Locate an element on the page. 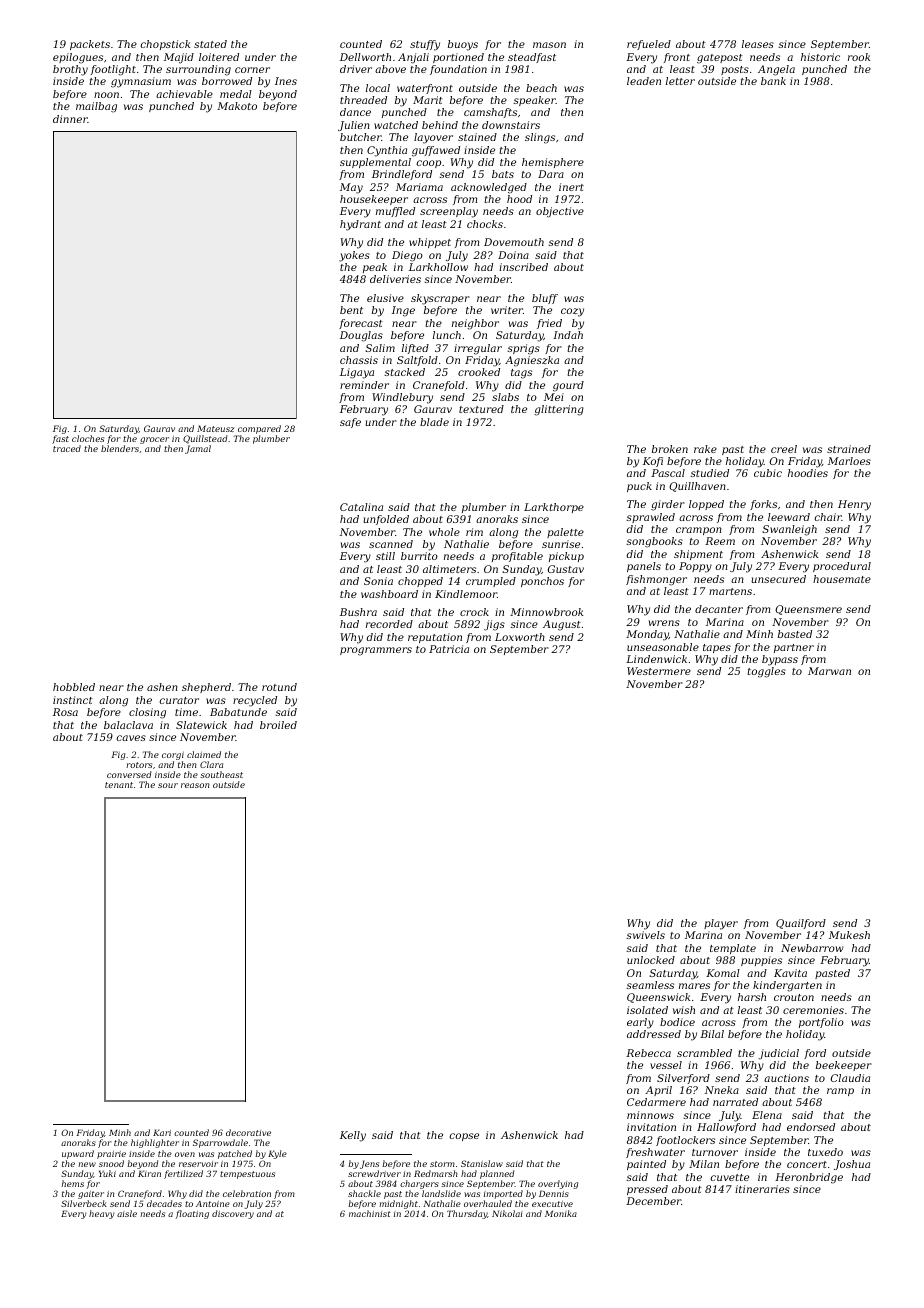  tenant is located at coordinates (119, 785).
